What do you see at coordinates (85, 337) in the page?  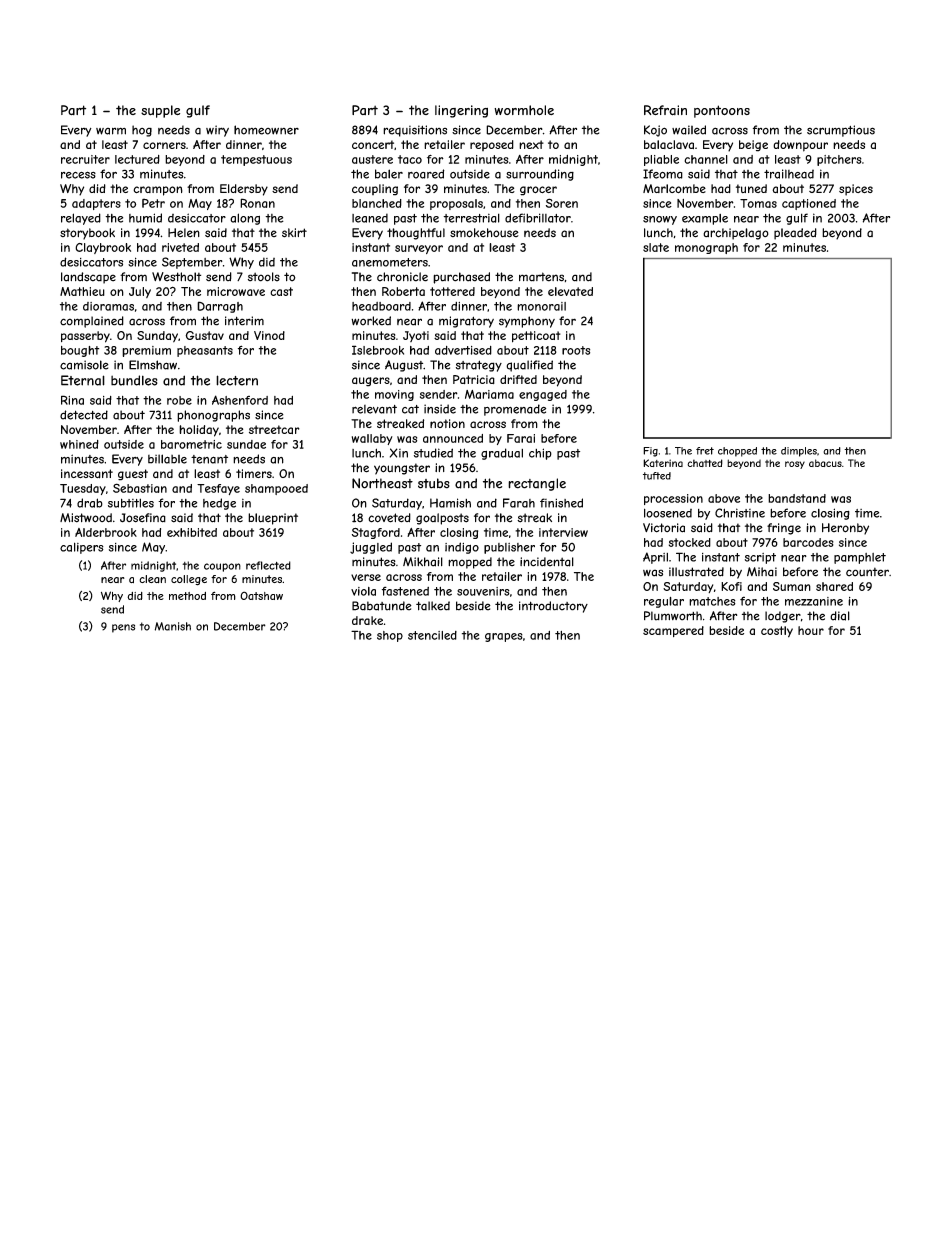 I see `passerby` at bounding box center [85, 337].
